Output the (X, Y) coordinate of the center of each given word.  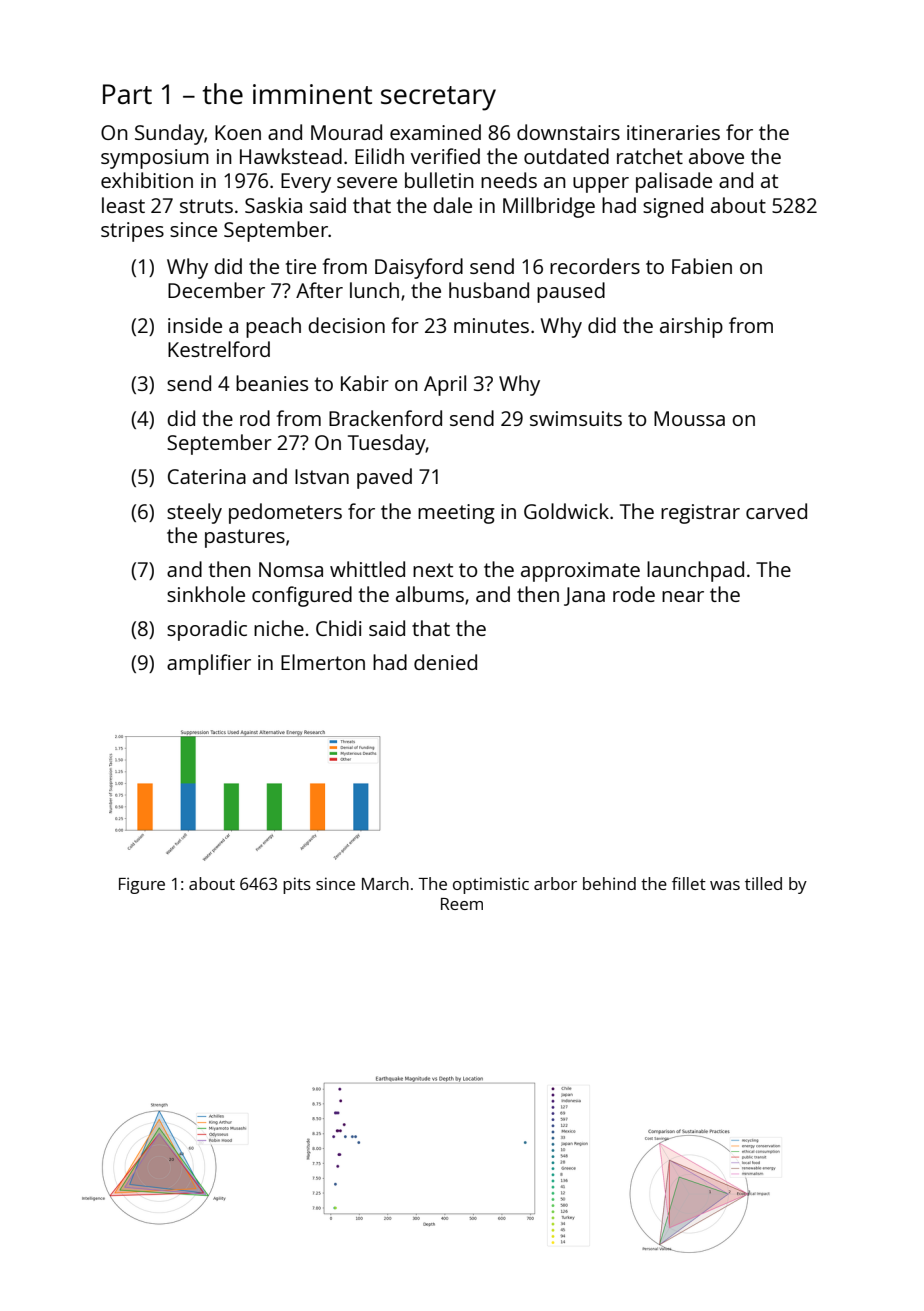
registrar (700, 514)
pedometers (285, 513)
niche (279, 628)
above (716, 156)
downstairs (568, 132)
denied (445, 662)
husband (489, 290)
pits (297, 885)
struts (206, 206)
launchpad (695, 571)
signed (673, 207)
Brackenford (385, 418)
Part (127, 94)
